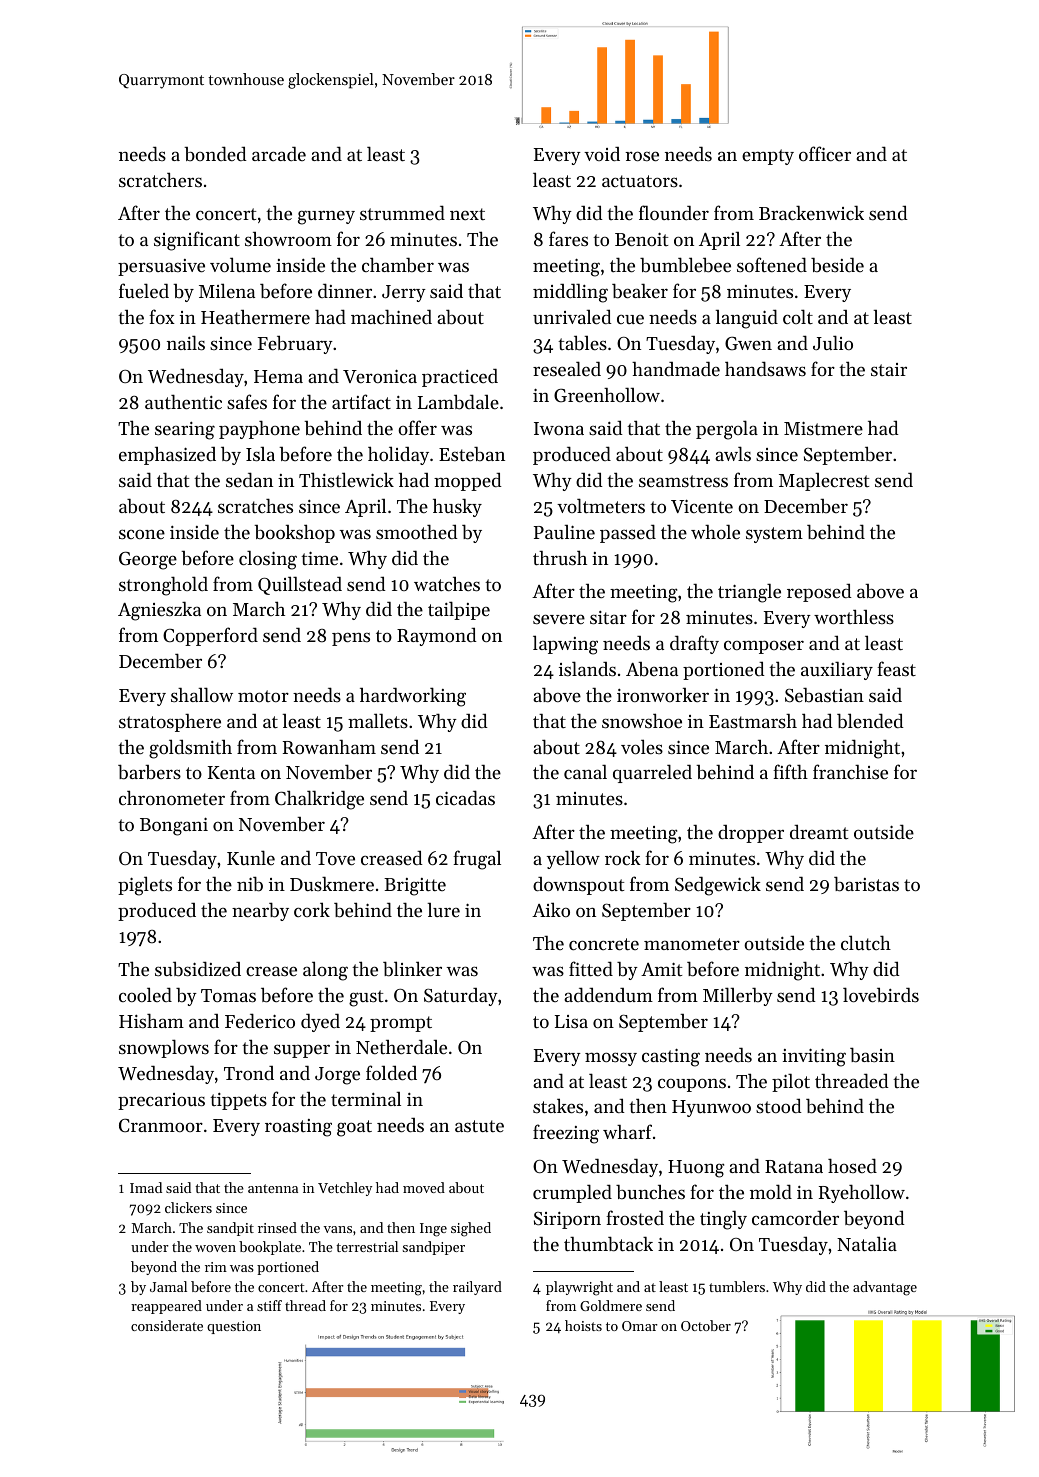  What do you see at coordinates (230, 1229) in the screenshot?
I see `sandpit` at bounding box center [230, 1229].
